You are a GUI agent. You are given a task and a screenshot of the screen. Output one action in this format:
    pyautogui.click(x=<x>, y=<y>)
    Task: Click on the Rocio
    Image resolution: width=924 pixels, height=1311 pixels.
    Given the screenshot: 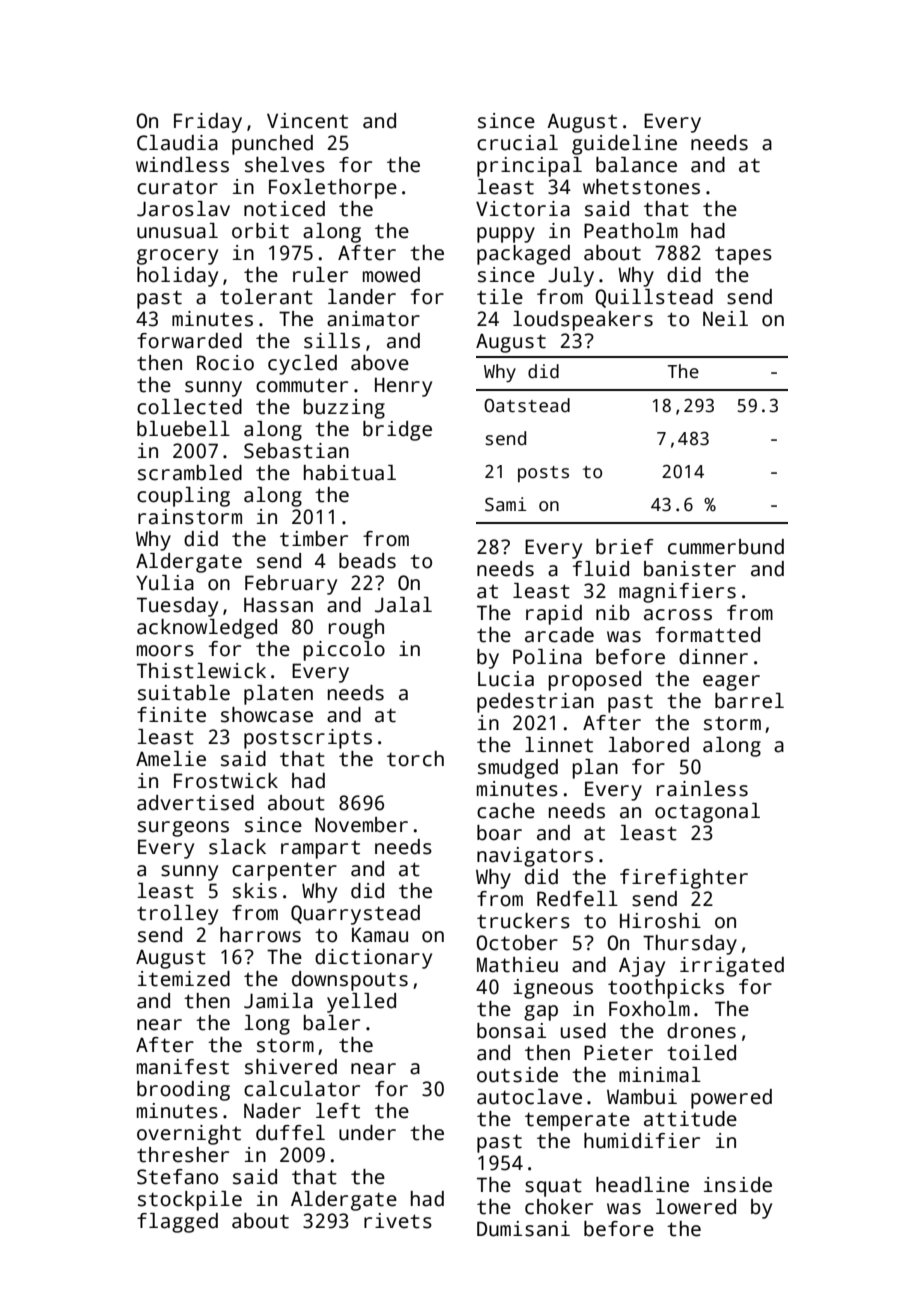 What is the action you would take?
    pyautogui.click(x=225, y=363)
